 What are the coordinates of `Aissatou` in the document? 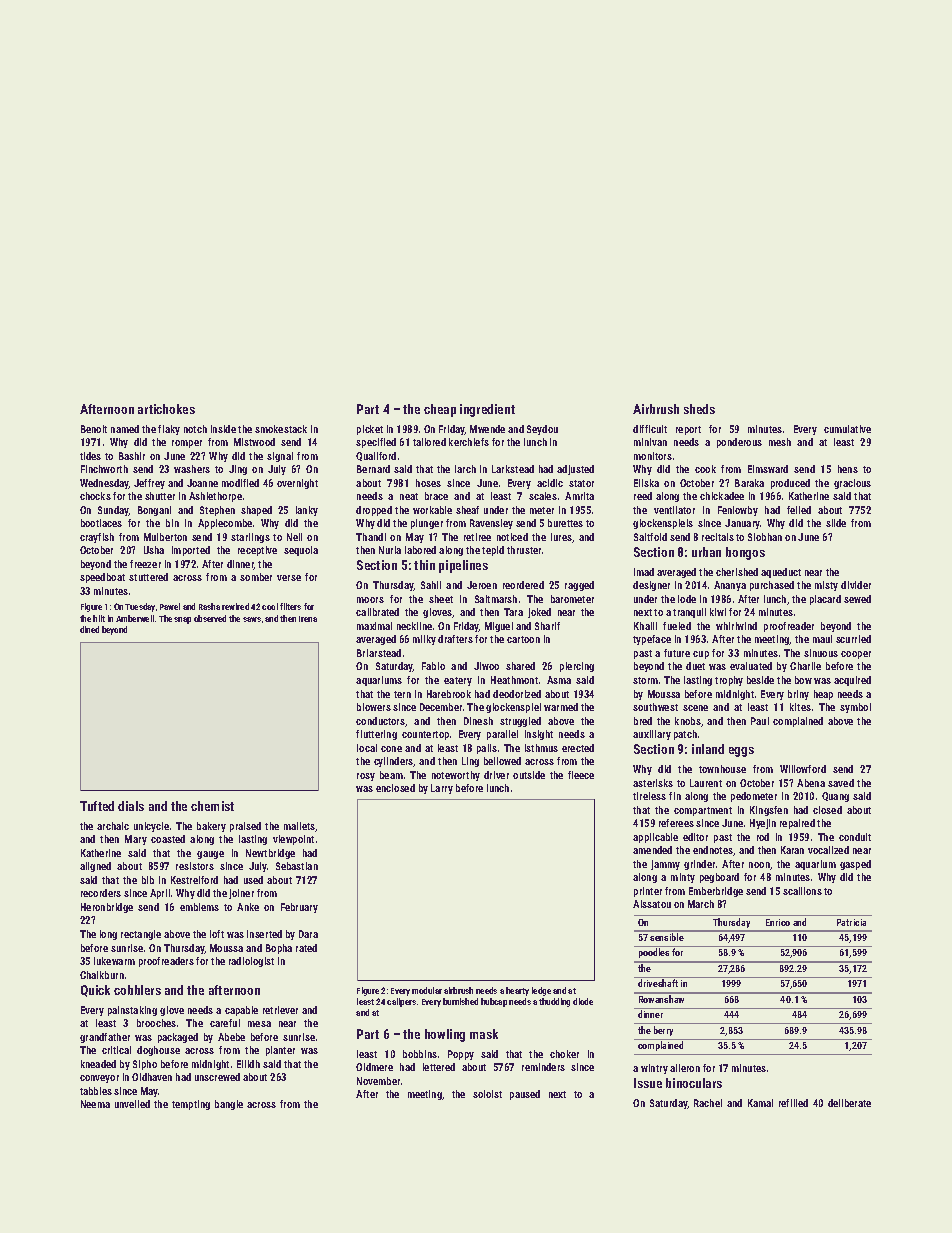 It's located at (652, 904).
